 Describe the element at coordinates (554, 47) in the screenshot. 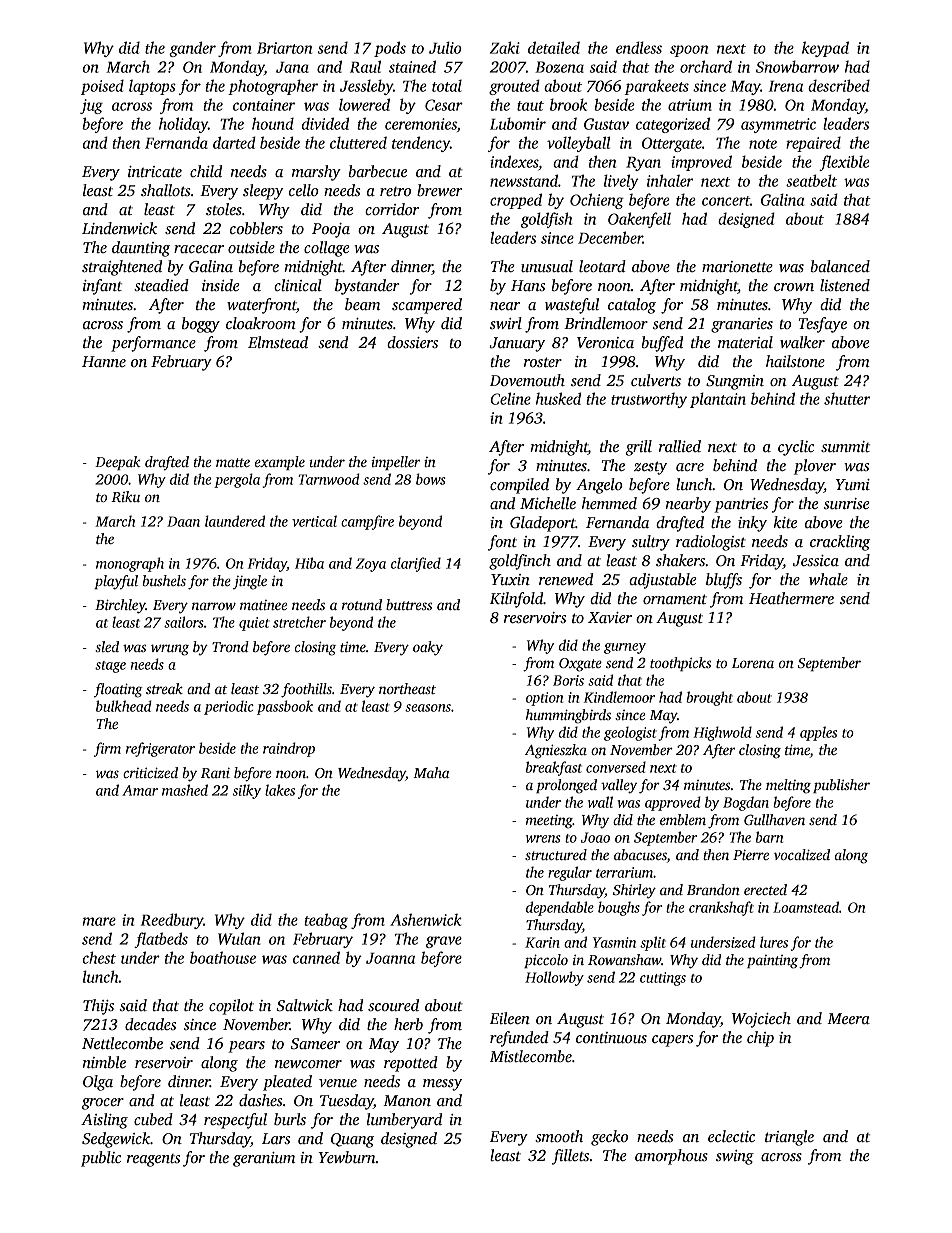

I see `detailed` at that location.
